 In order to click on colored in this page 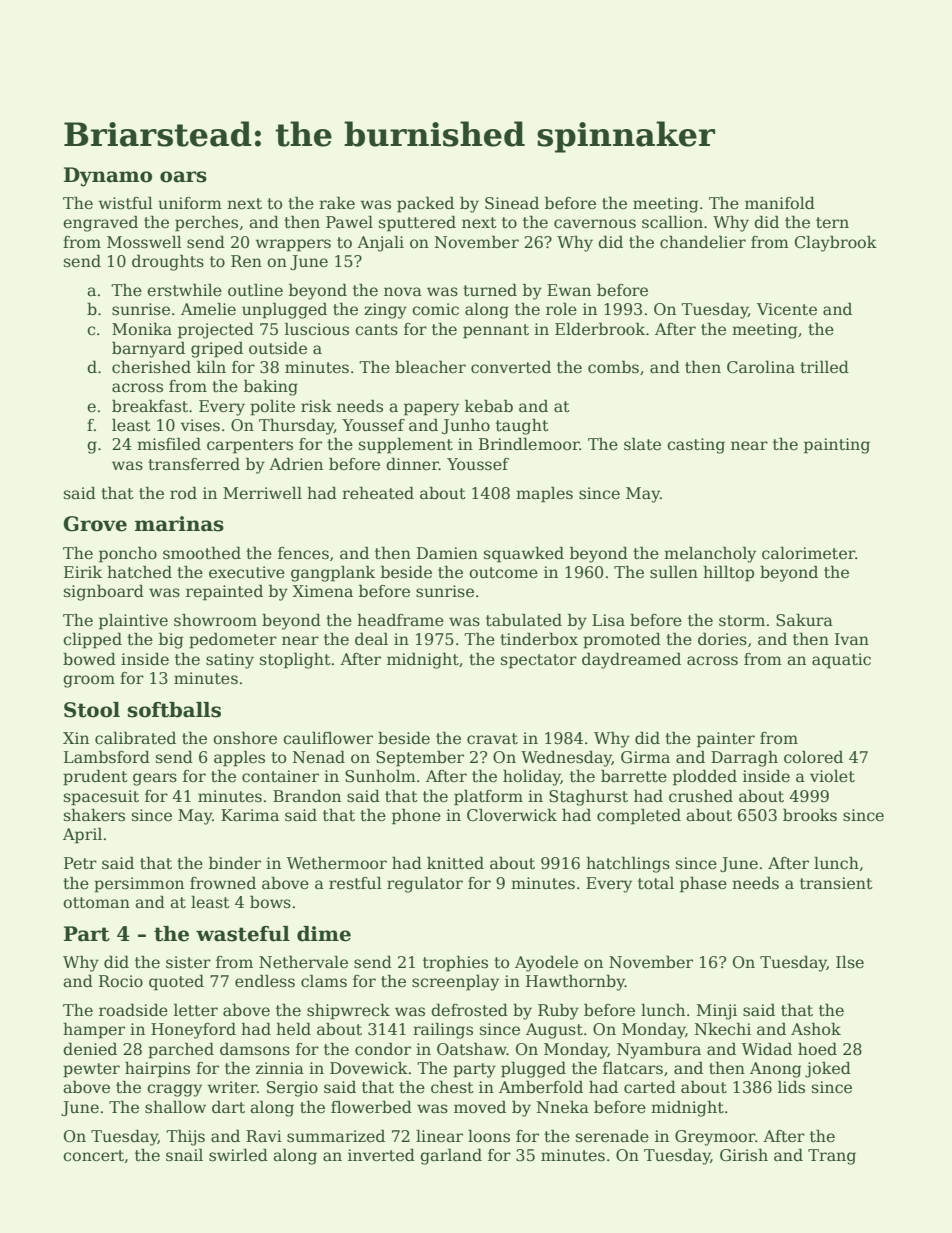, I will do `click(813, 757)`.
